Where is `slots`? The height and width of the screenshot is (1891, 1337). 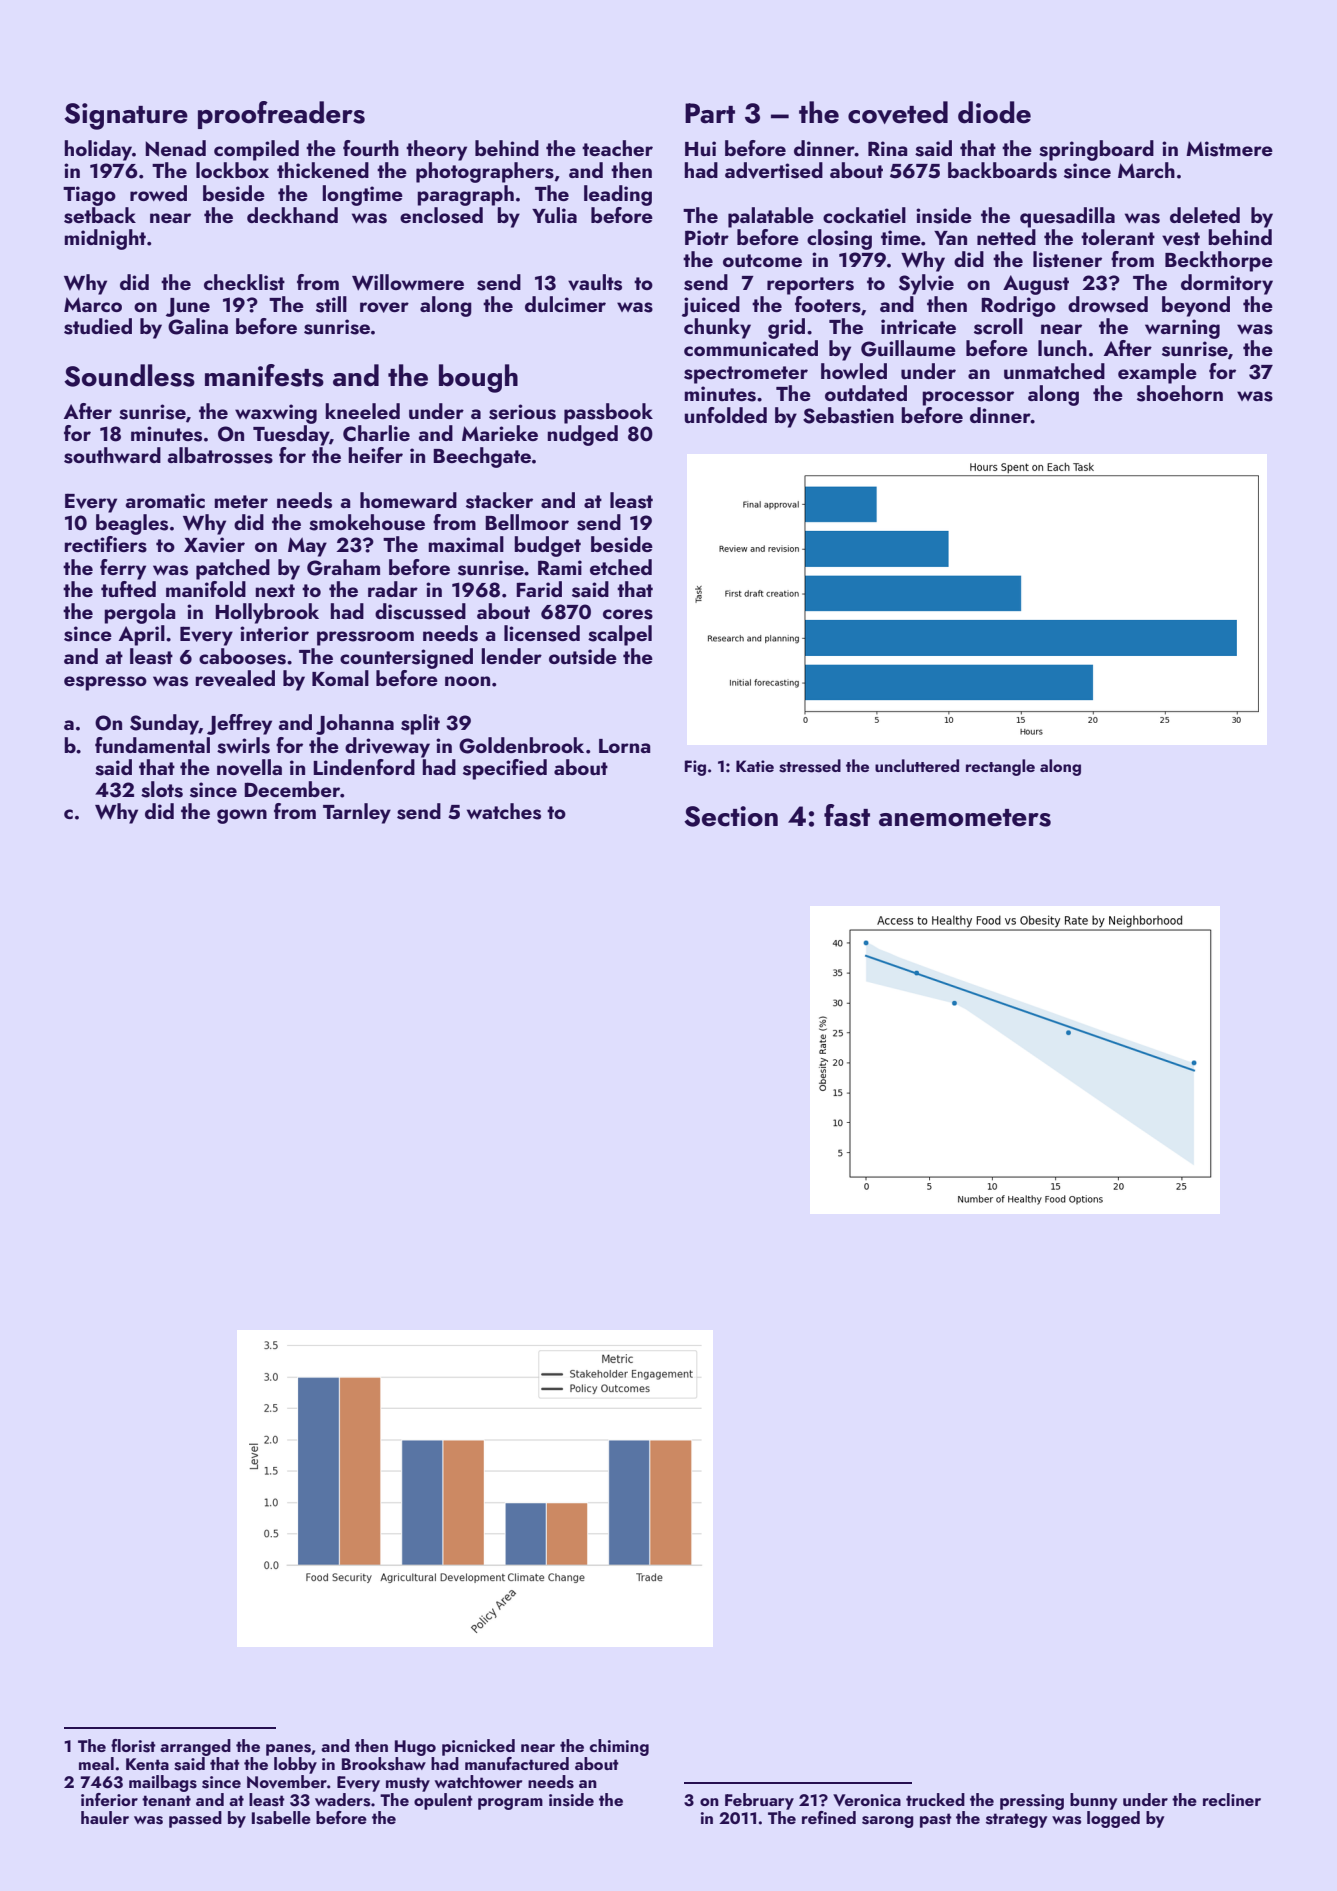 slots is located at coordinates (162, 789).
